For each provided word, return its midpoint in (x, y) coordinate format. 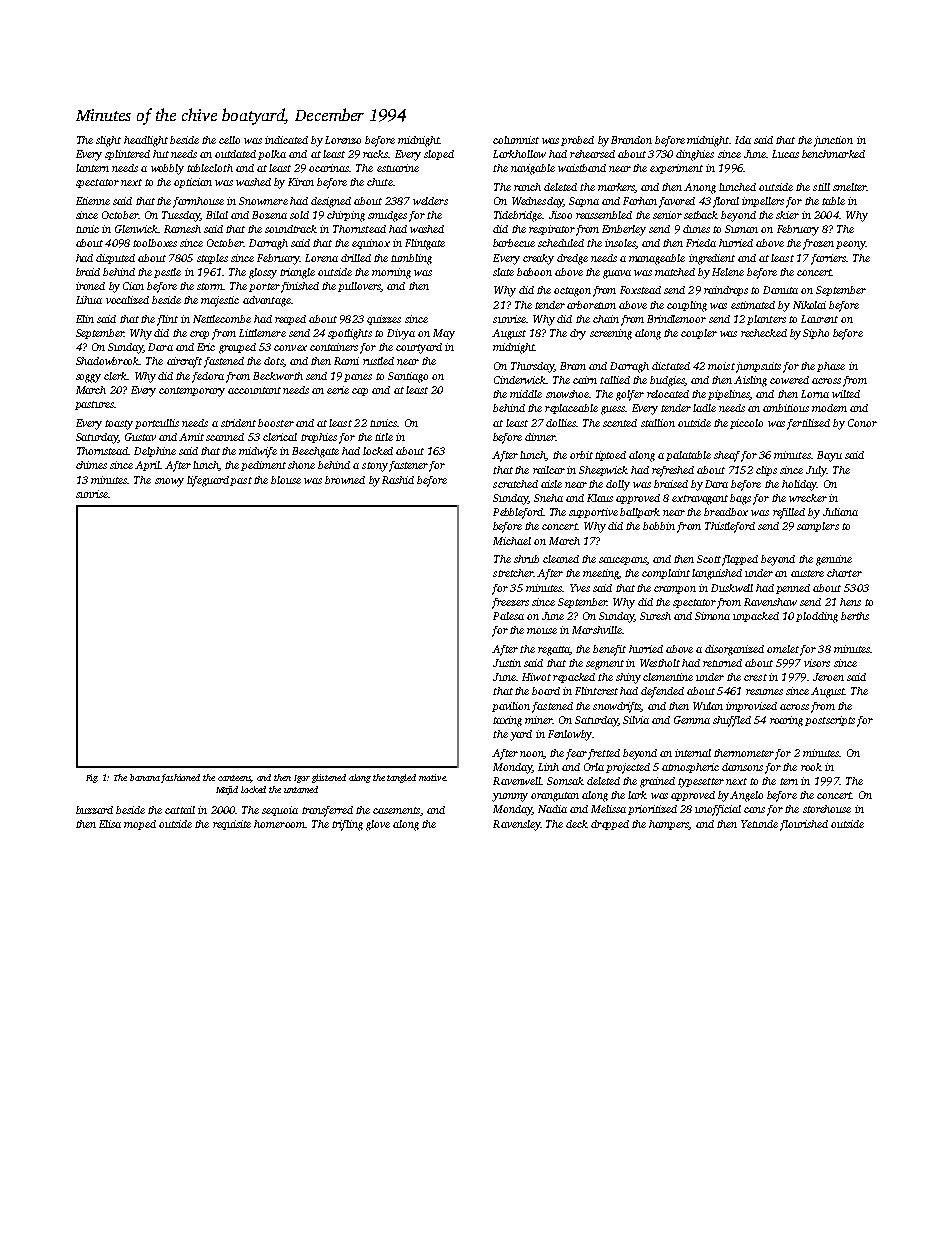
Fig (92, 778)
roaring (786, 721)
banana (145, 777)
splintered (127, 155)
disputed (115, 259)
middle (526, 394)
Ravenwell (517, 781)
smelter (849, 187)
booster (276, 423)
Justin (507, 663)
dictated (671, 366)
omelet (783, 649)
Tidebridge (518, 216)
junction (833, 141)
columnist (516, 140)
